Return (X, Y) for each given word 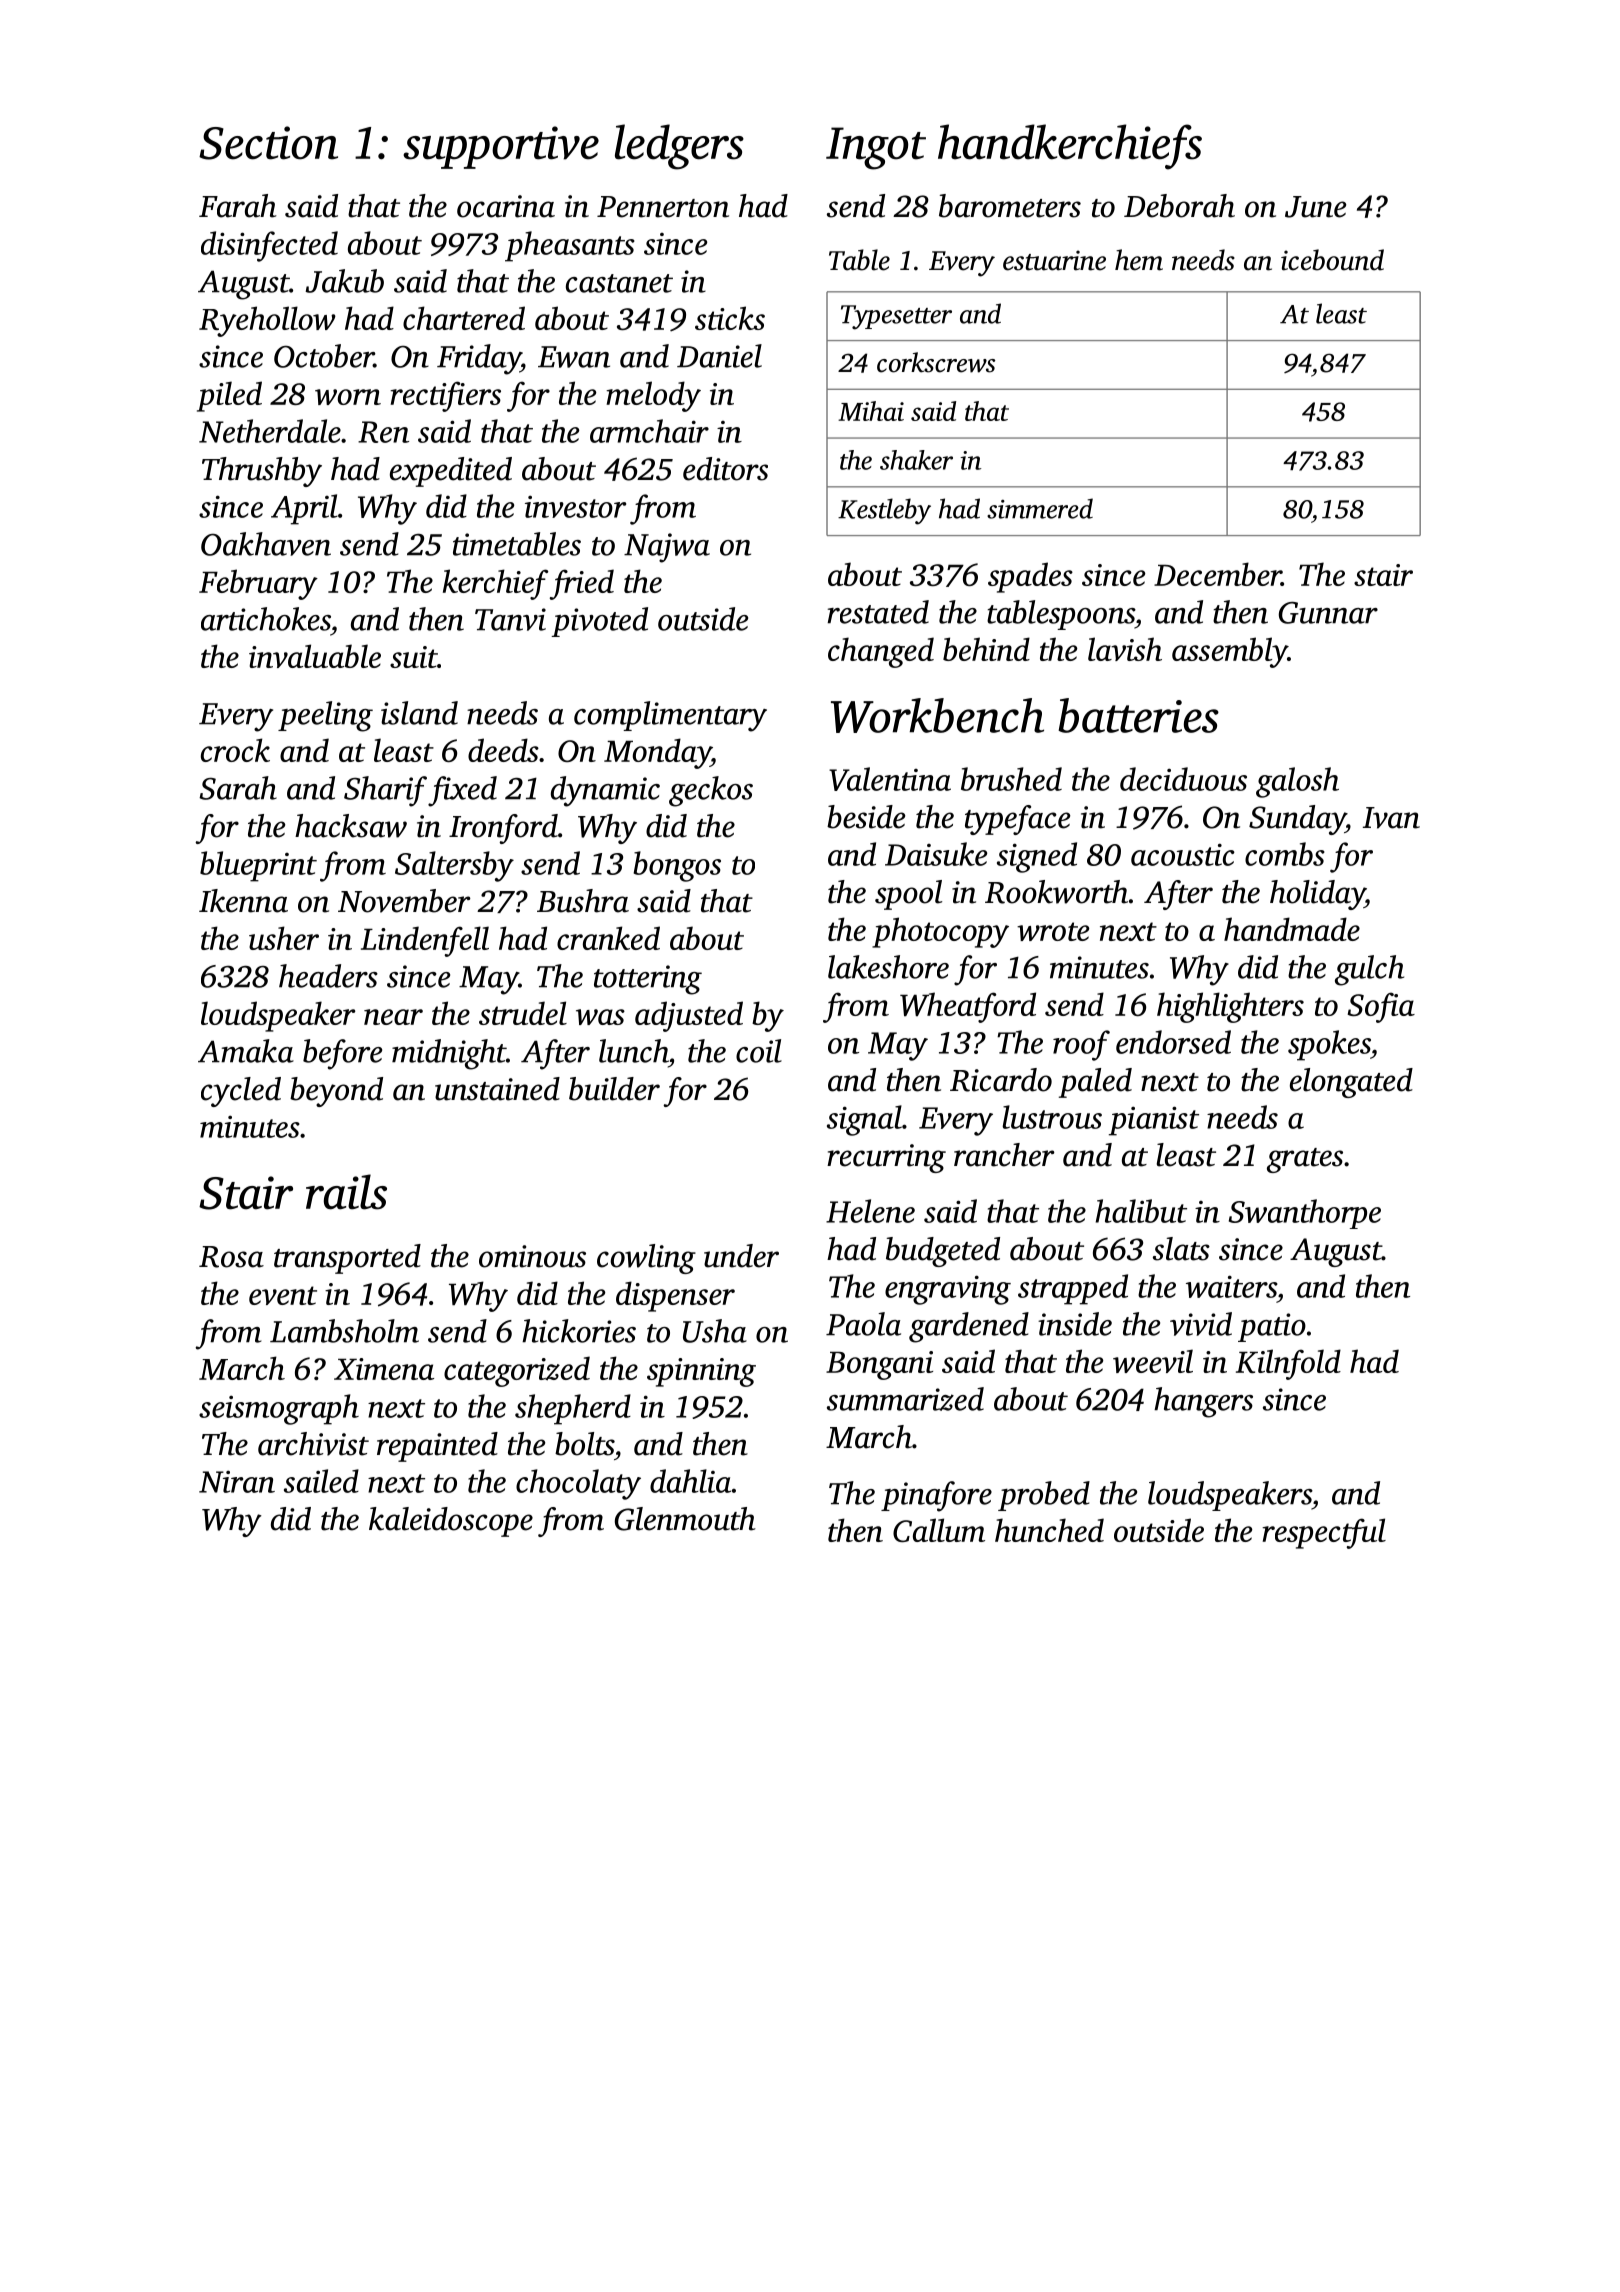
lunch (633, 1051)
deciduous (1183, 779)
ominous (532, 1256)
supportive (501, 147)
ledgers (679, 147)
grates (1305, 1160)
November (404, 901)
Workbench (937, 715)
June (1315, 207)
